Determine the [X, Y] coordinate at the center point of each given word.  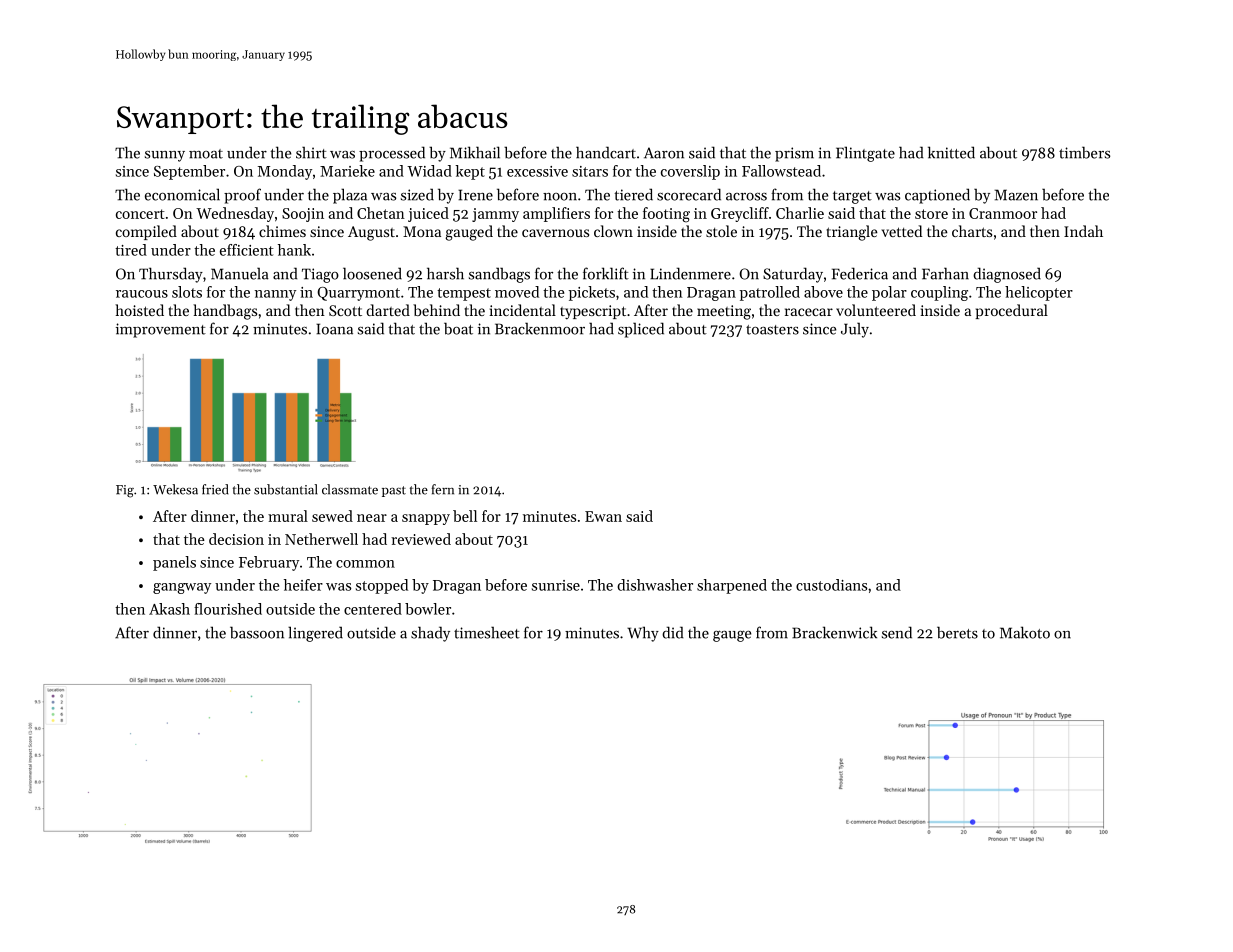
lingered [315, 634]
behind [436, 310]
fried [215, 489]
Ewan [603, 516]
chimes [282, 231]
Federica [860, 273]
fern [443, 489]
